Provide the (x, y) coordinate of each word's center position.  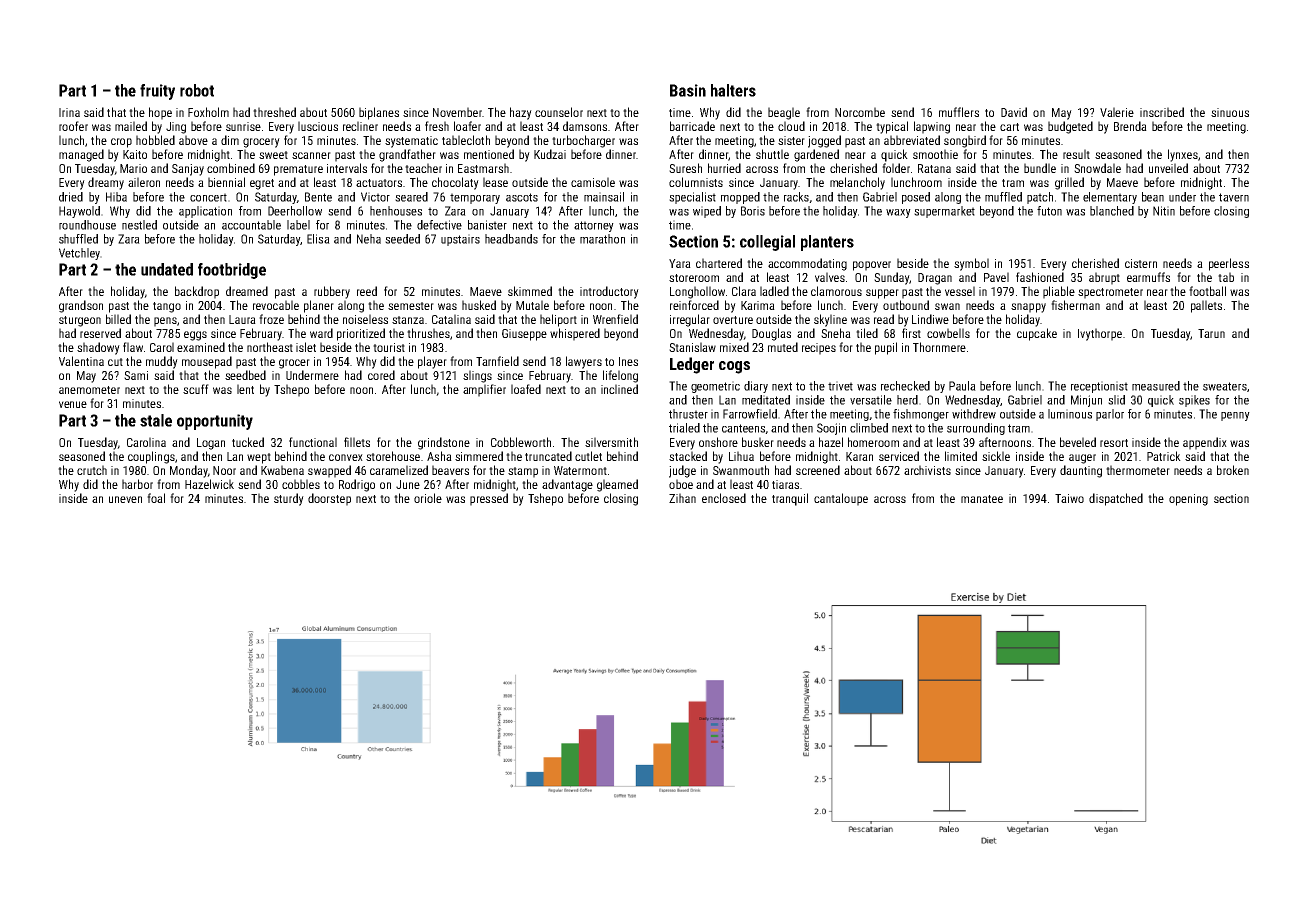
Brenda (1130, 126)
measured (1156, 386)
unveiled (1168, 168)
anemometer (89, 390)
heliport (558, 320)
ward (321, 333)
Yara (680, 263)
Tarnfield (497, 361)
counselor (559, 112)
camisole (593, 182)
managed (81, 155)
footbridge (232, 271)
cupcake (1037, 334)
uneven (125, 499)
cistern (1141, 263)
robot (197, 90)
